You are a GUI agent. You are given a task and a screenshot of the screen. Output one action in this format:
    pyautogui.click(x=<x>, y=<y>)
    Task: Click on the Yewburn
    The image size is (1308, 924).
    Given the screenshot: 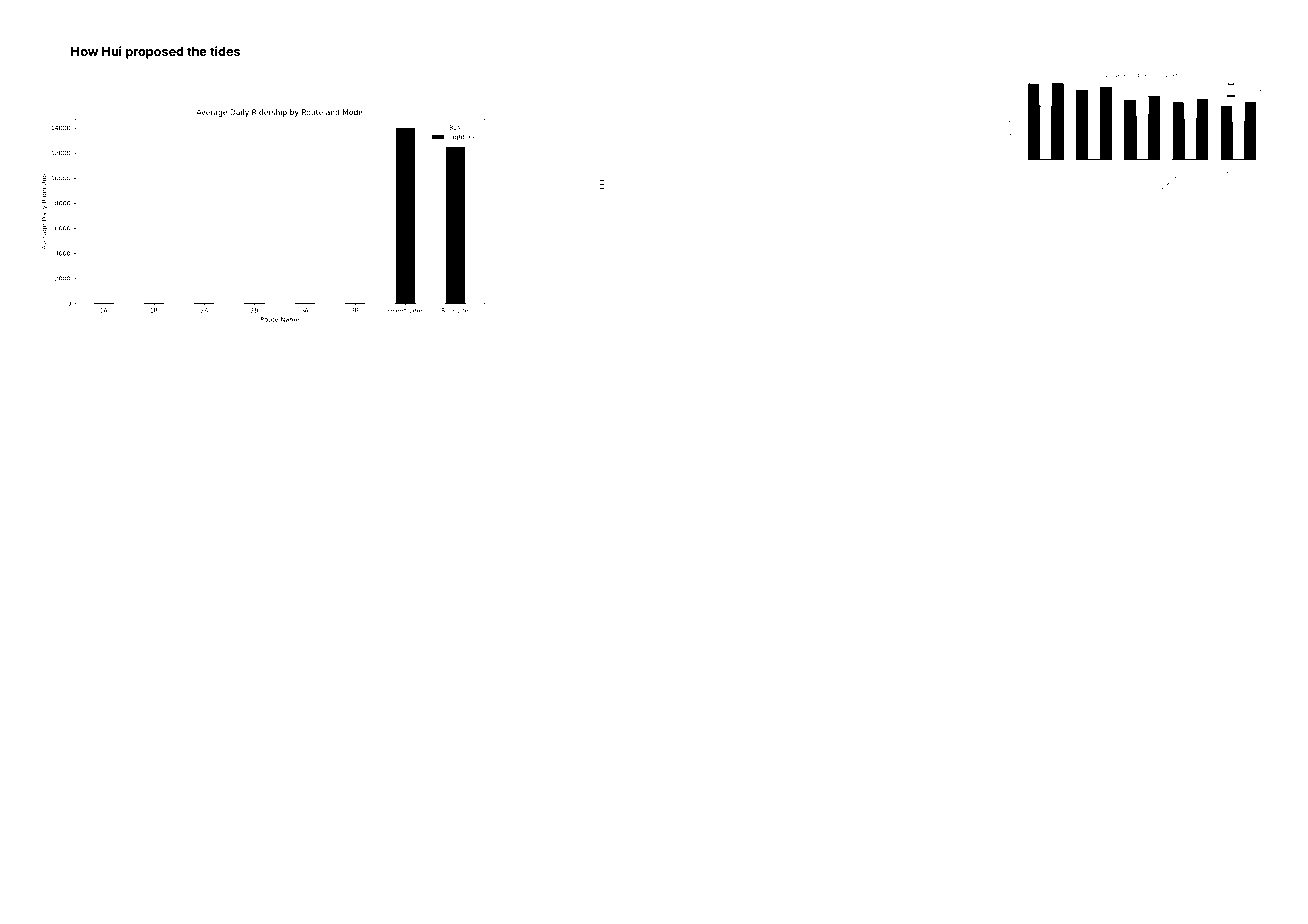 What is the action you would take?
    pyautogui.click(x=89, y=858)
